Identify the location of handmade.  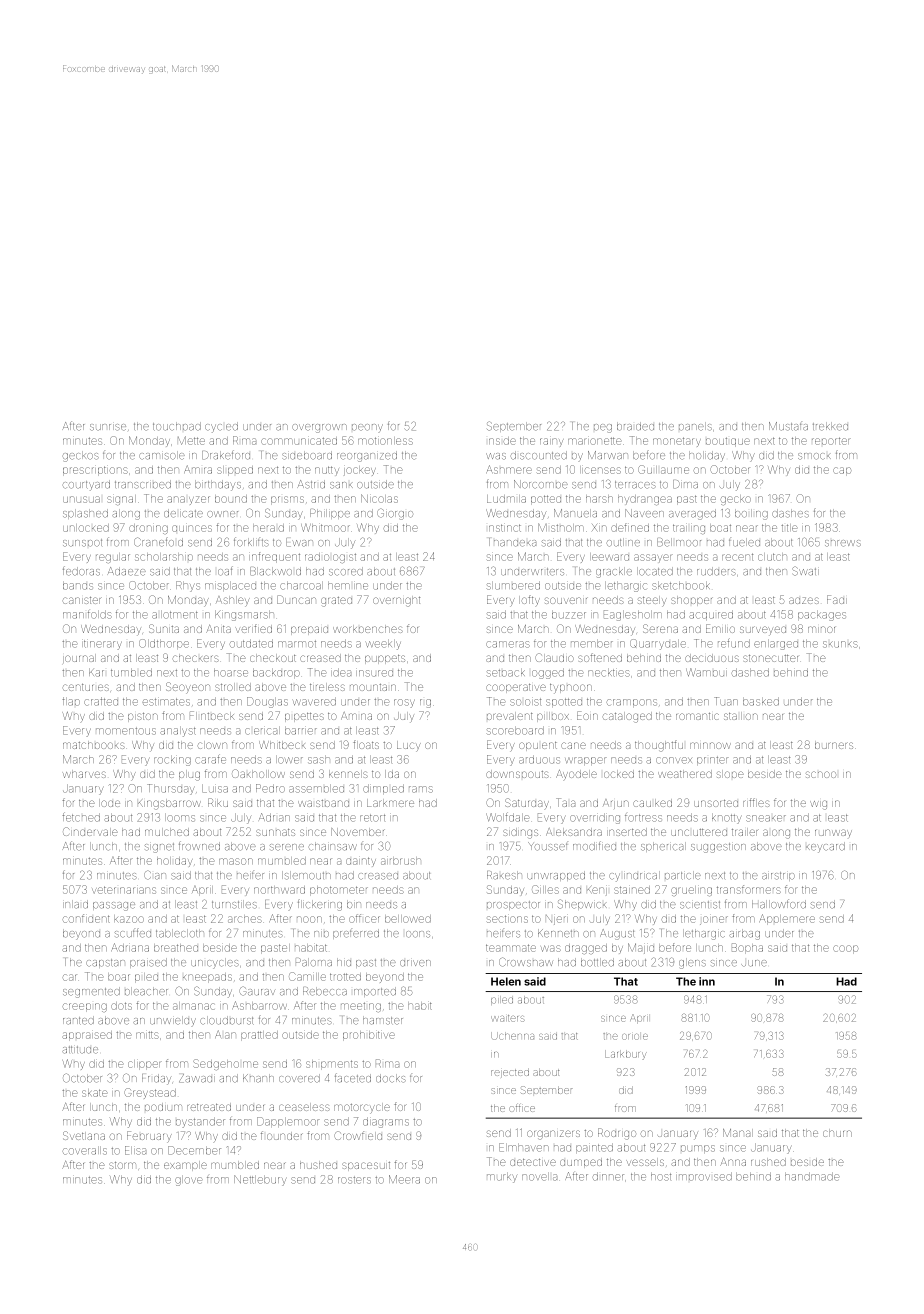
(812, 1176).
